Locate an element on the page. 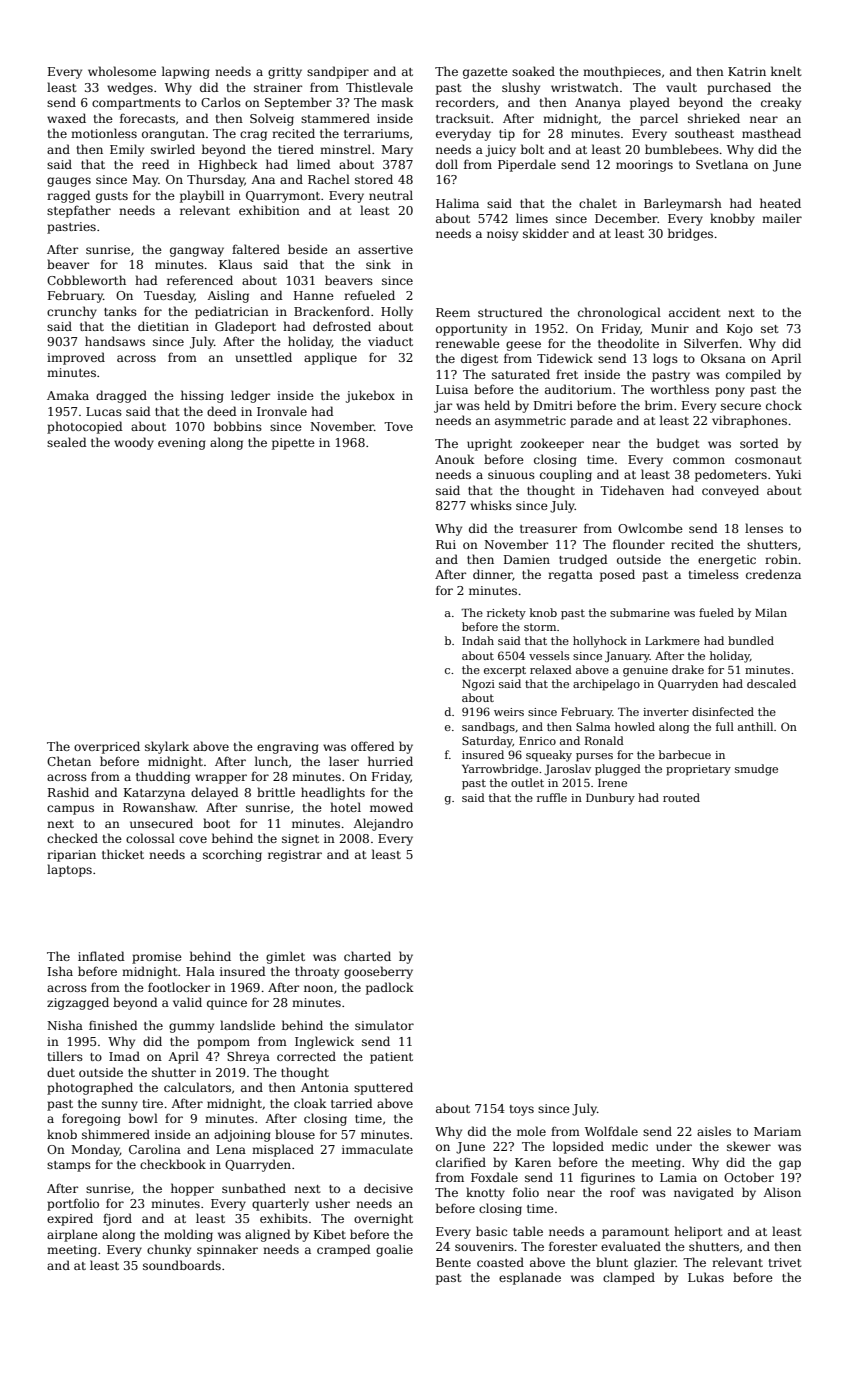 The height and width of the image is (1400, 849). aligned is located at coordinates (268, 1235).
